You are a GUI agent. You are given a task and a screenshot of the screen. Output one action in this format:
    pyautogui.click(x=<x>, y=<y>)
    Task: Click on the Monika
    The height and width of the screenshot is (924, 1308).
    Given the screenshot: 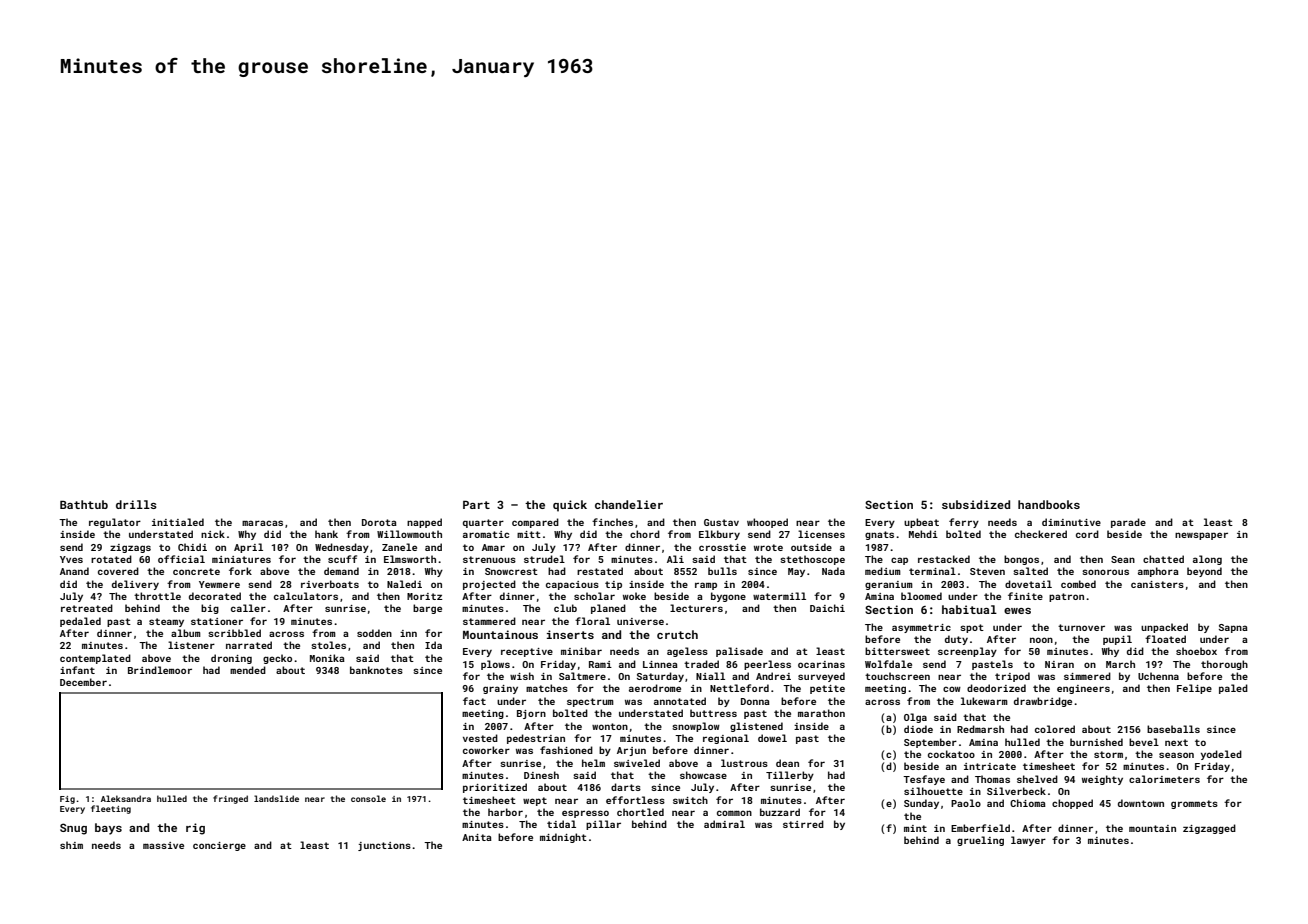 What is the action you would take?
    pyautogui.click(x=327, y=658)
